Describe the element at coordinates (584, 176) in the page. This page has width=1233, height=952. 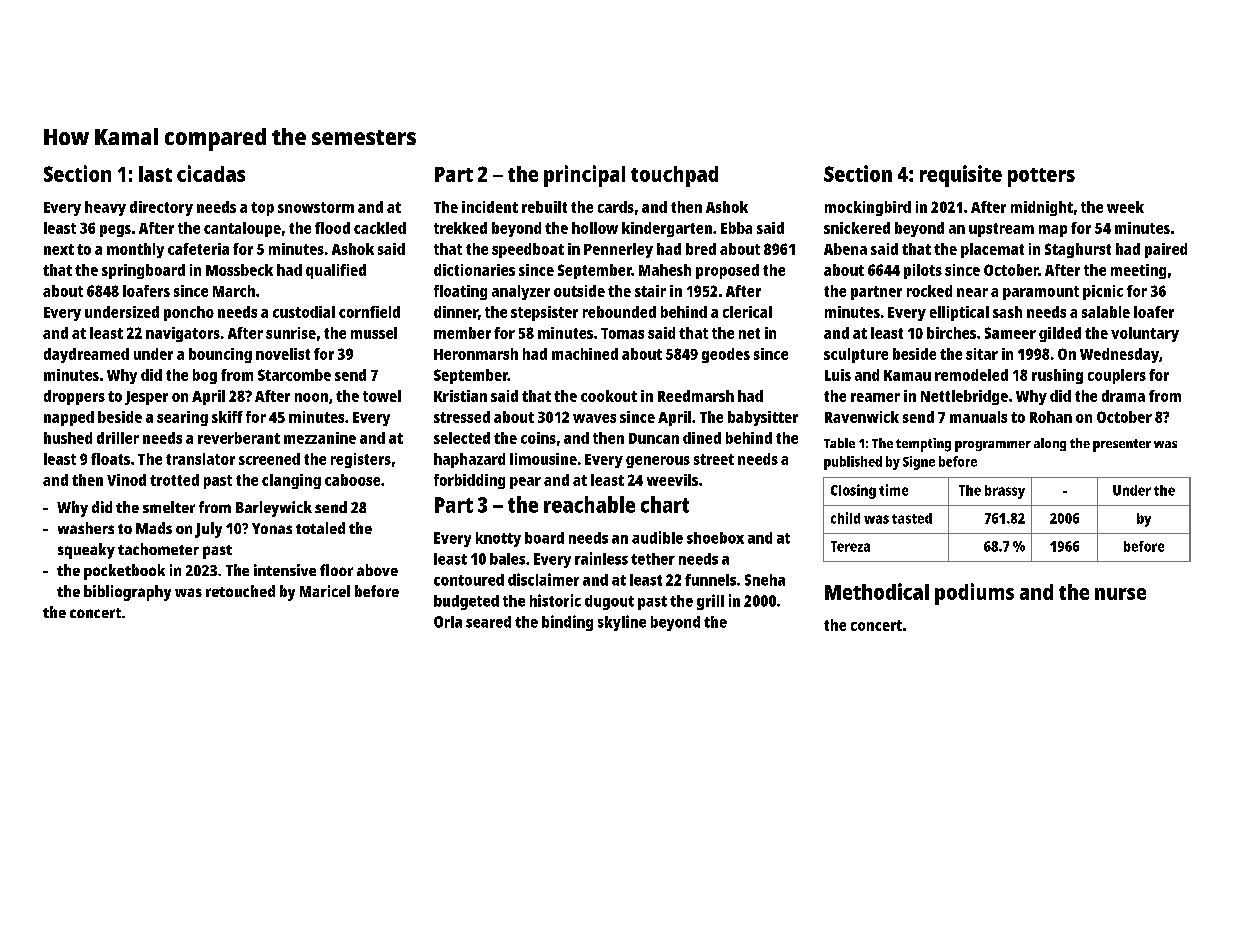
I see `principal` at that location.
